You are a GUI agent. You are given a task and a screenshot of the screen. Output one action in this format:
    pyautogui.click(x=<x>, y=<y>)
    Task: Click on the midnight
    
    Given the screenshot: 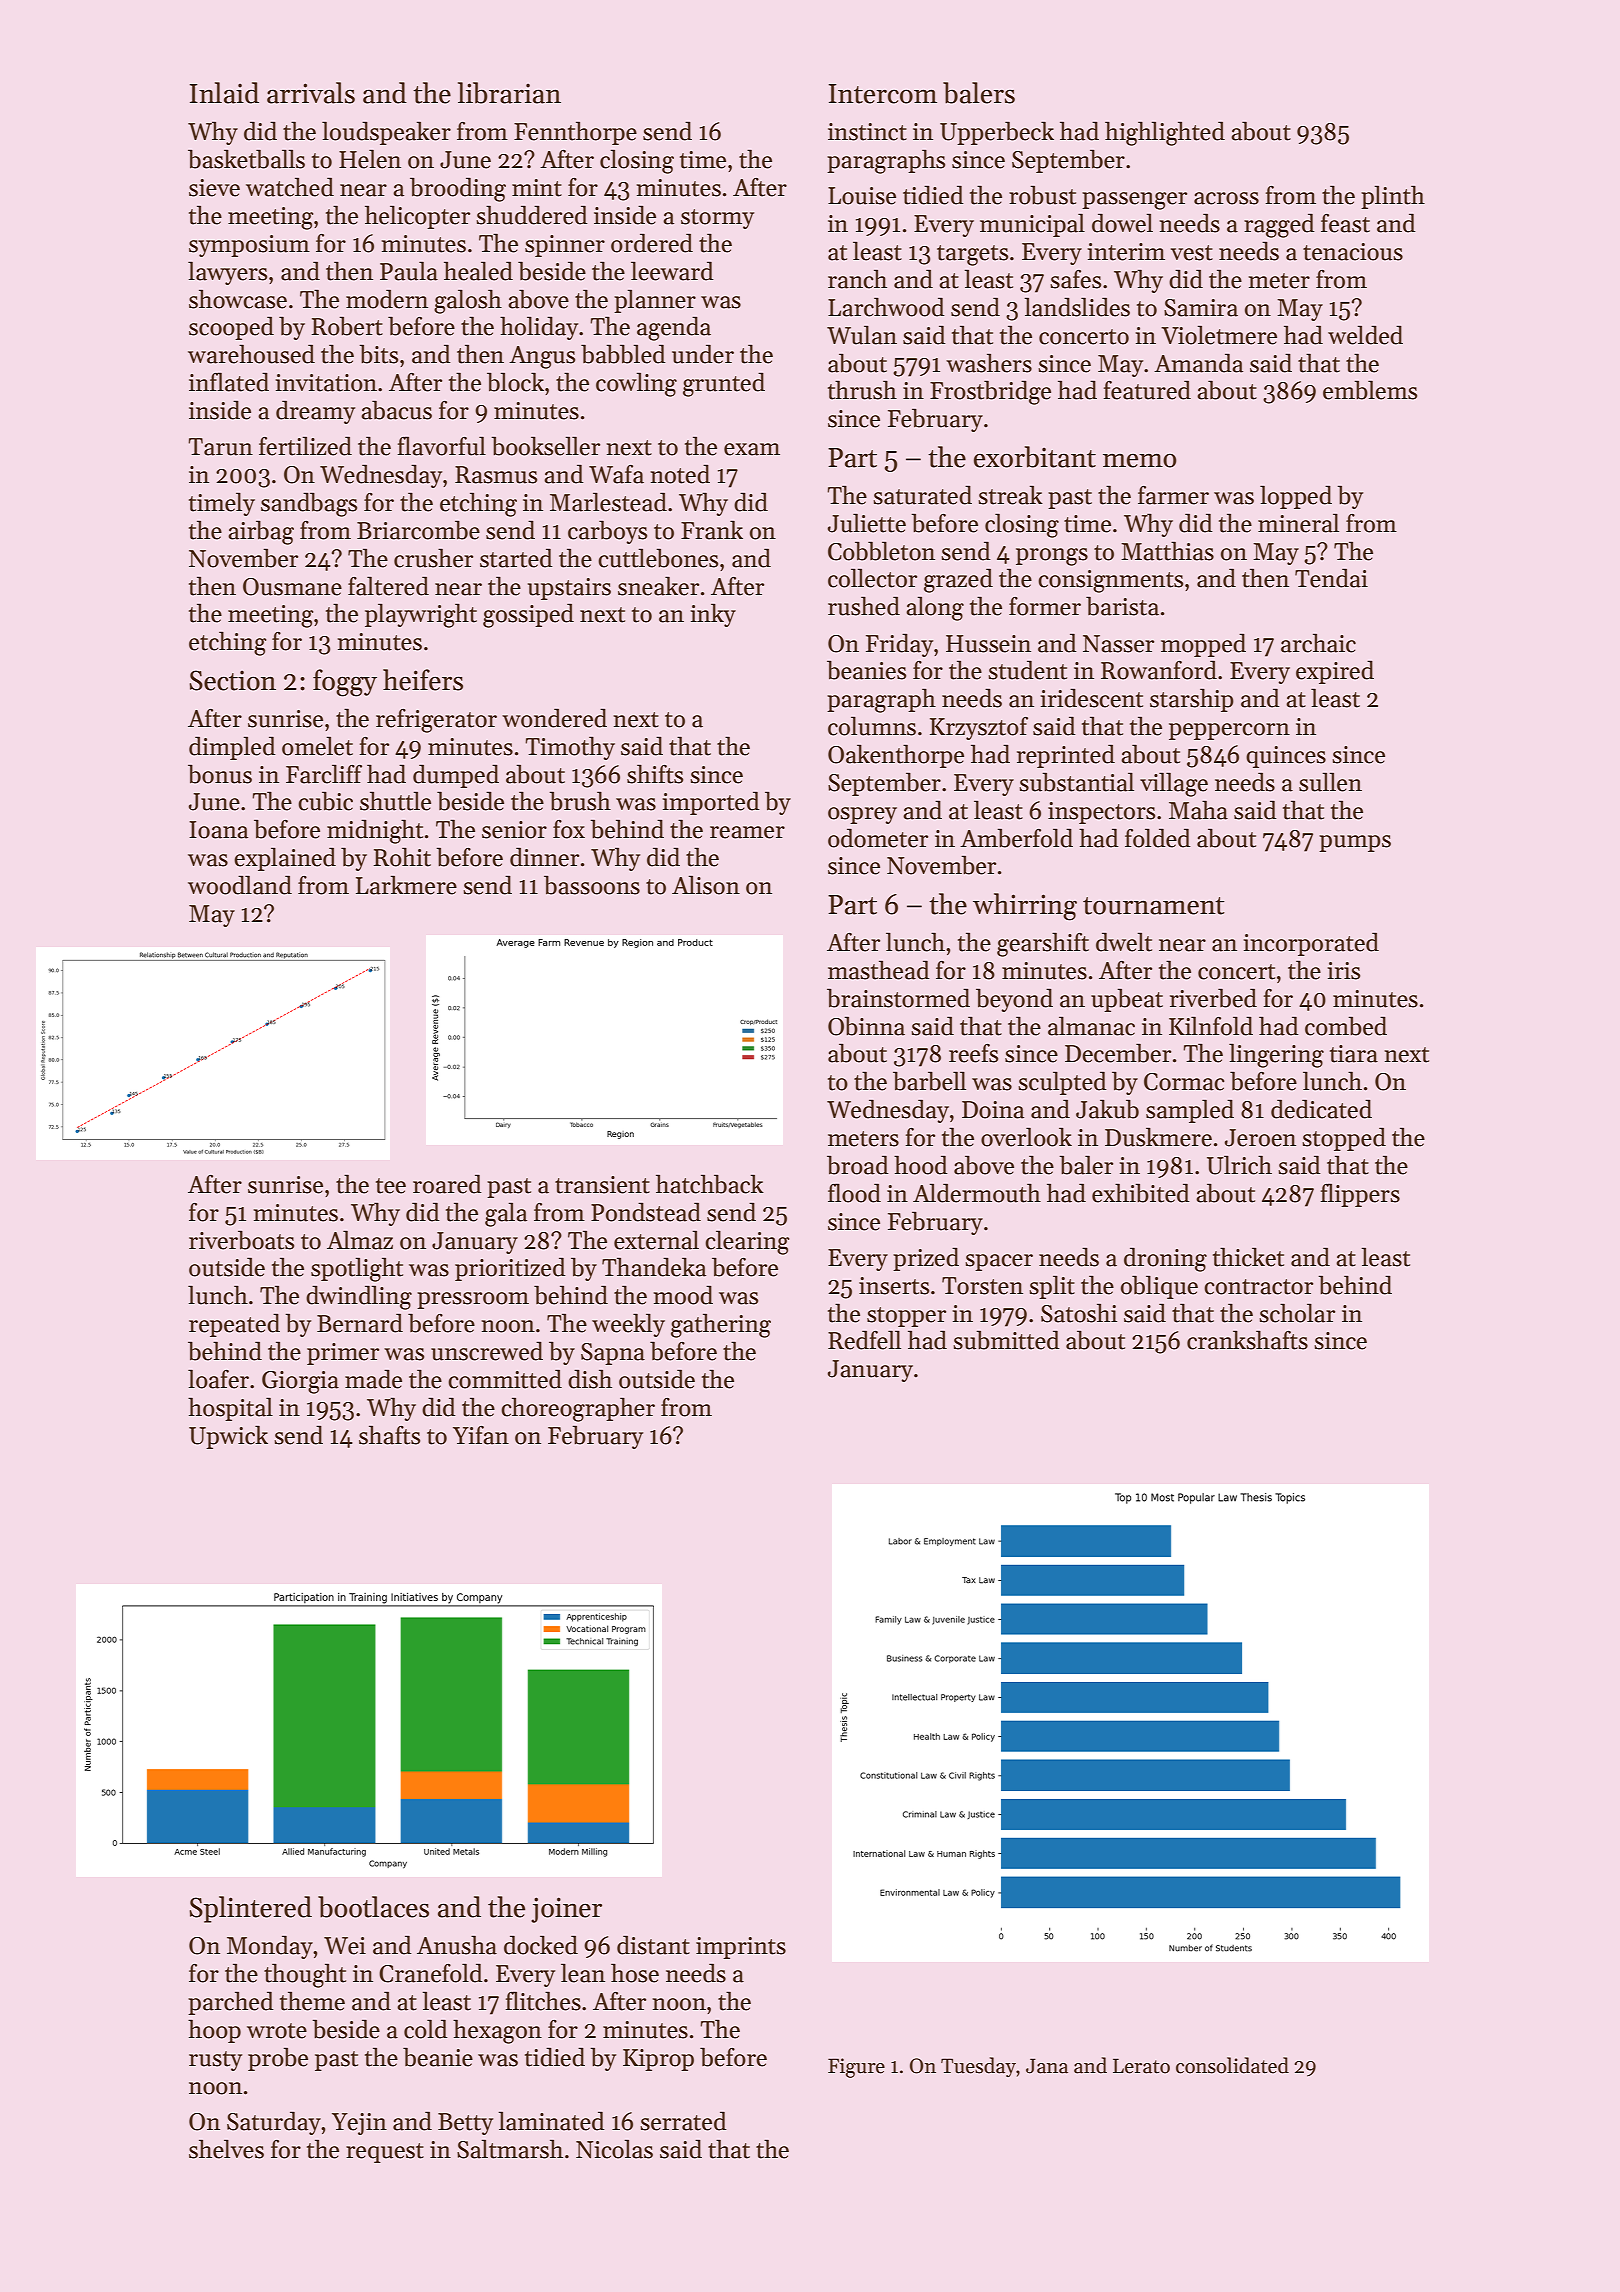 What is the action you would take?
    pyautogui.click(x=375, y=831)
